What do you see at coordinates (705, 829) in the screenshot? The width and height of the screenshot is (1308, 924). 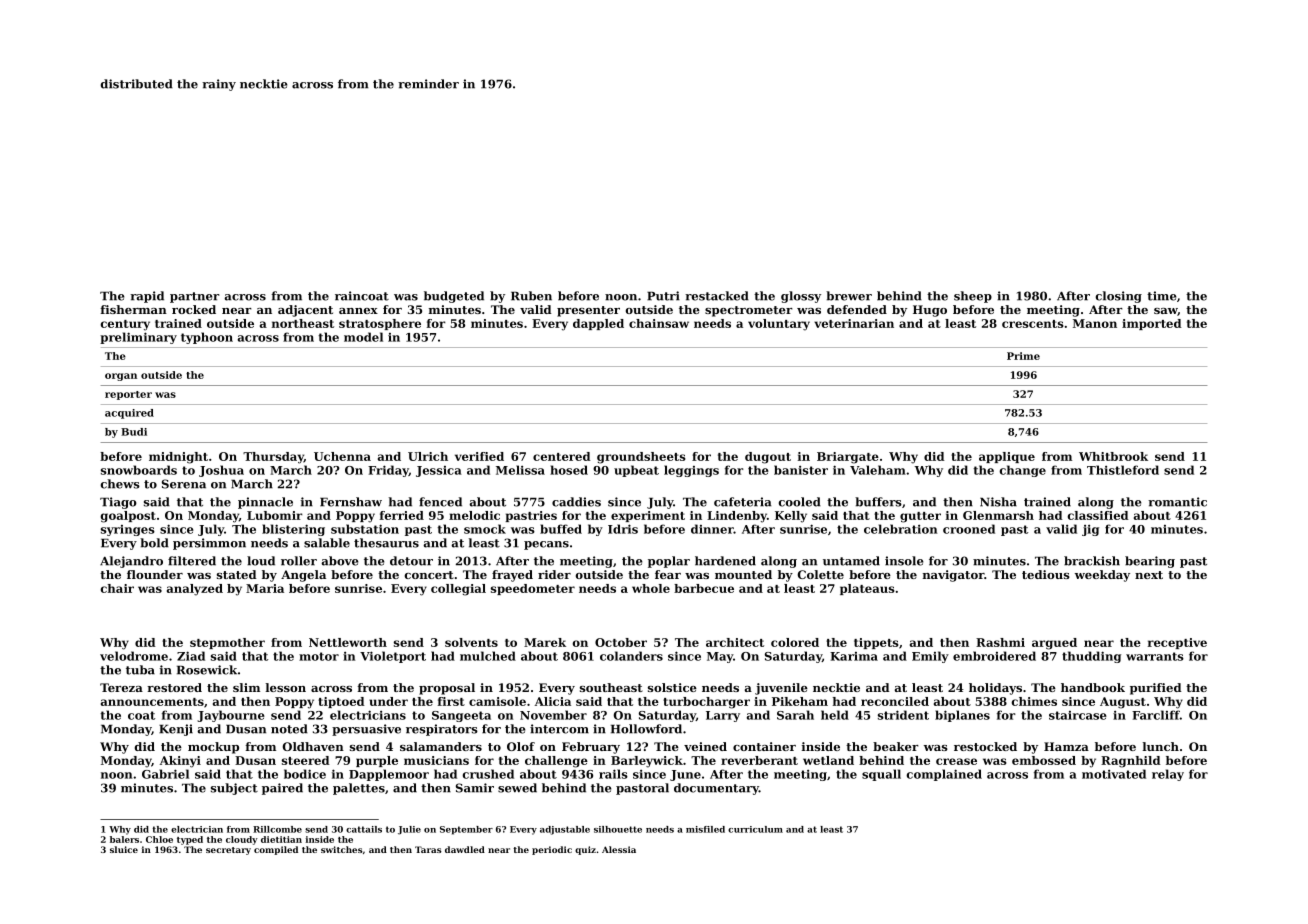 I see `misfiled` at bounding box center [705, 829].
